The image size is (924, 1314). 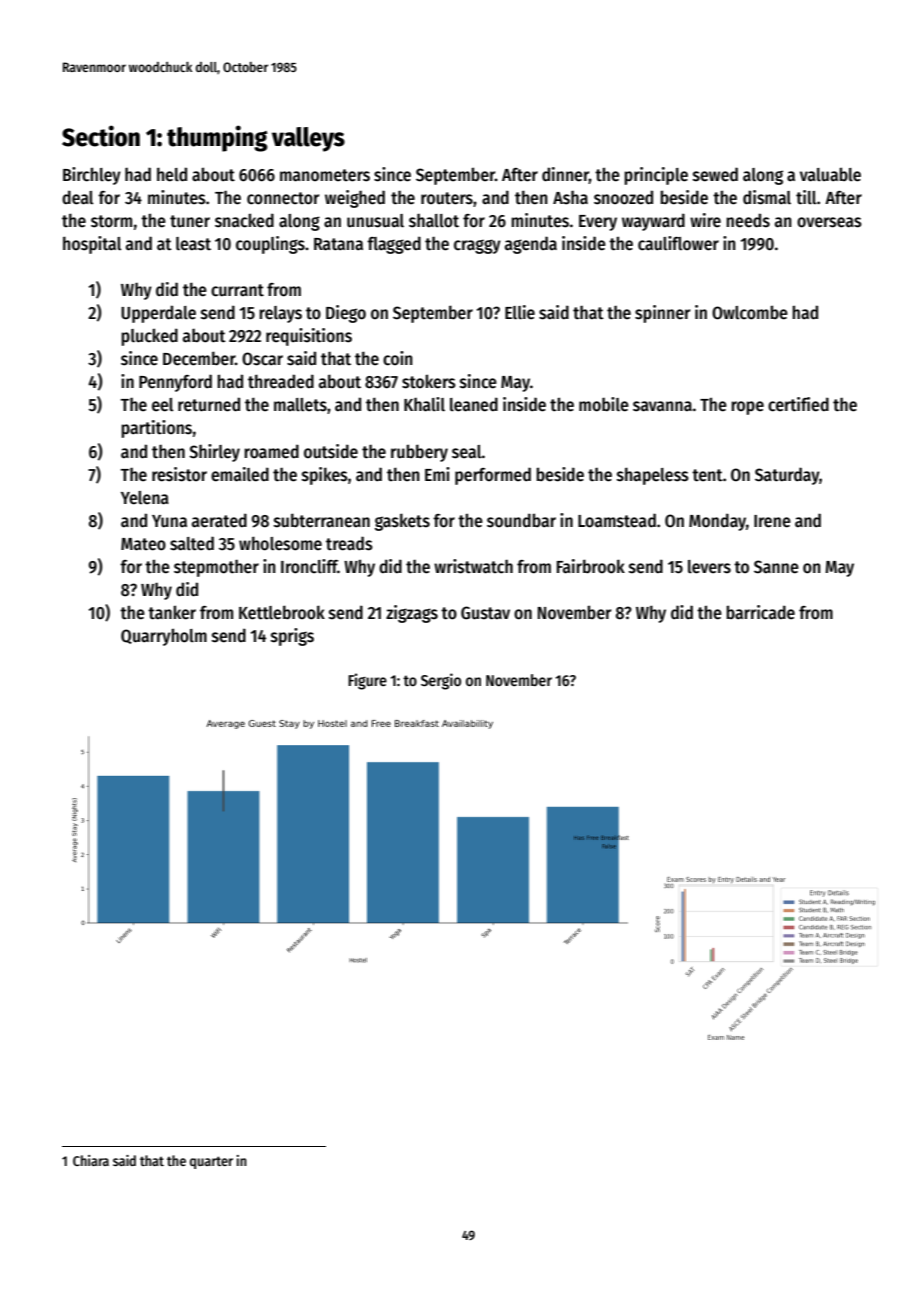 What do you see at coordinates (760, 612) in the screenshot?
I see `barricade` at bounding box center [760, 612].
